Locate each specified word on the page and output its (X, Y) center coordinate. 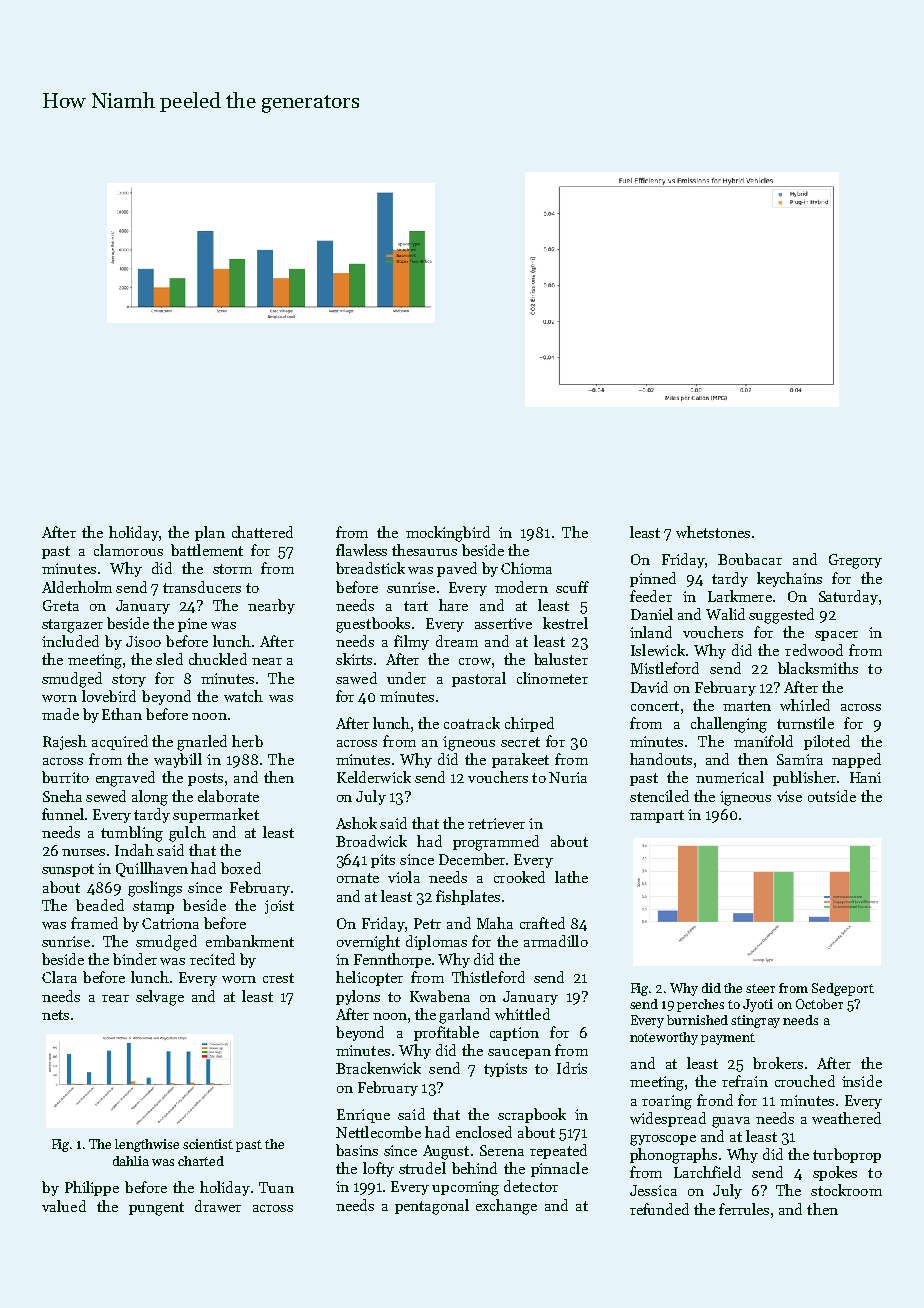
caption (514, 1034)
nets (55, 1015)
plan (210, 533)
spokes (835, 1173)
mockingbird (448, 534)
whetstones (713, 532)
